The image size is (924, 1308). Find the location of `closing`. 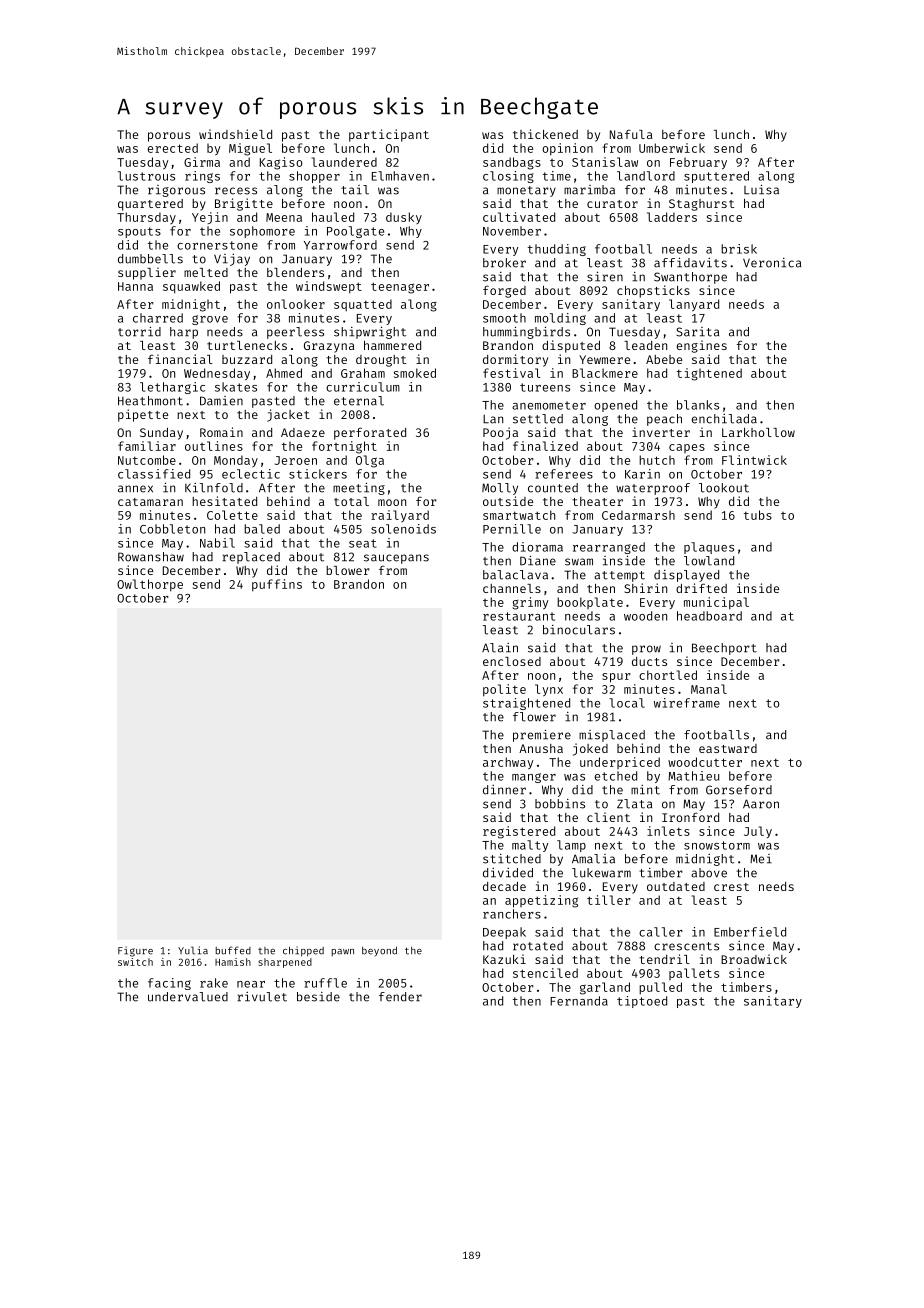

closing is located at coordinates (508, 177).
